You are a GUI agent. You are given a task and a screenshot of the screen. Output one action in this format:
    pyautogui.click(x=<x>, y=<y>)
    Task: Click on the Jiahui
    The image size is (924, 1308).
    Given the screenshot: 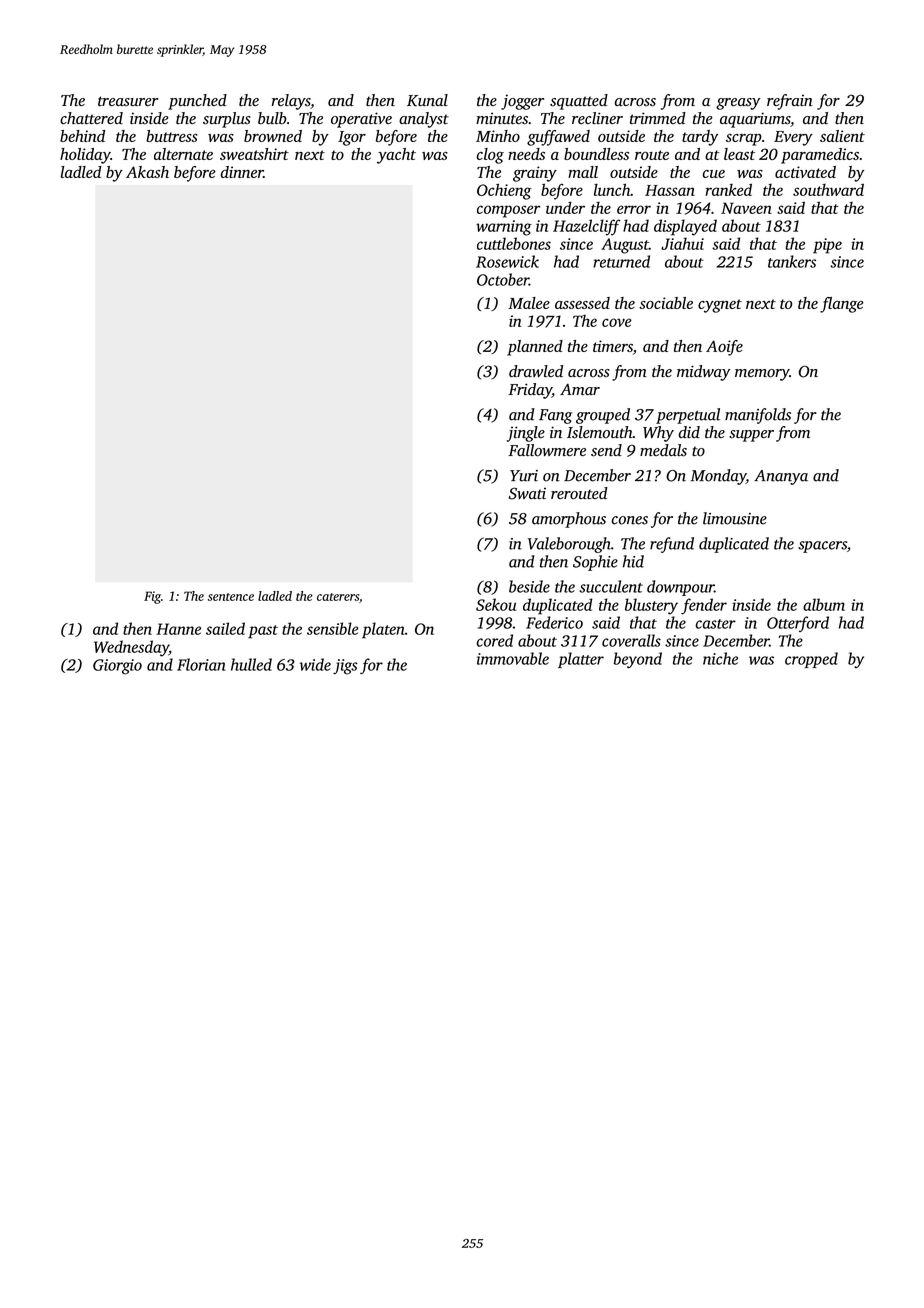 What is the action you would take?
    pyautogui.click(x=682, y=243)
